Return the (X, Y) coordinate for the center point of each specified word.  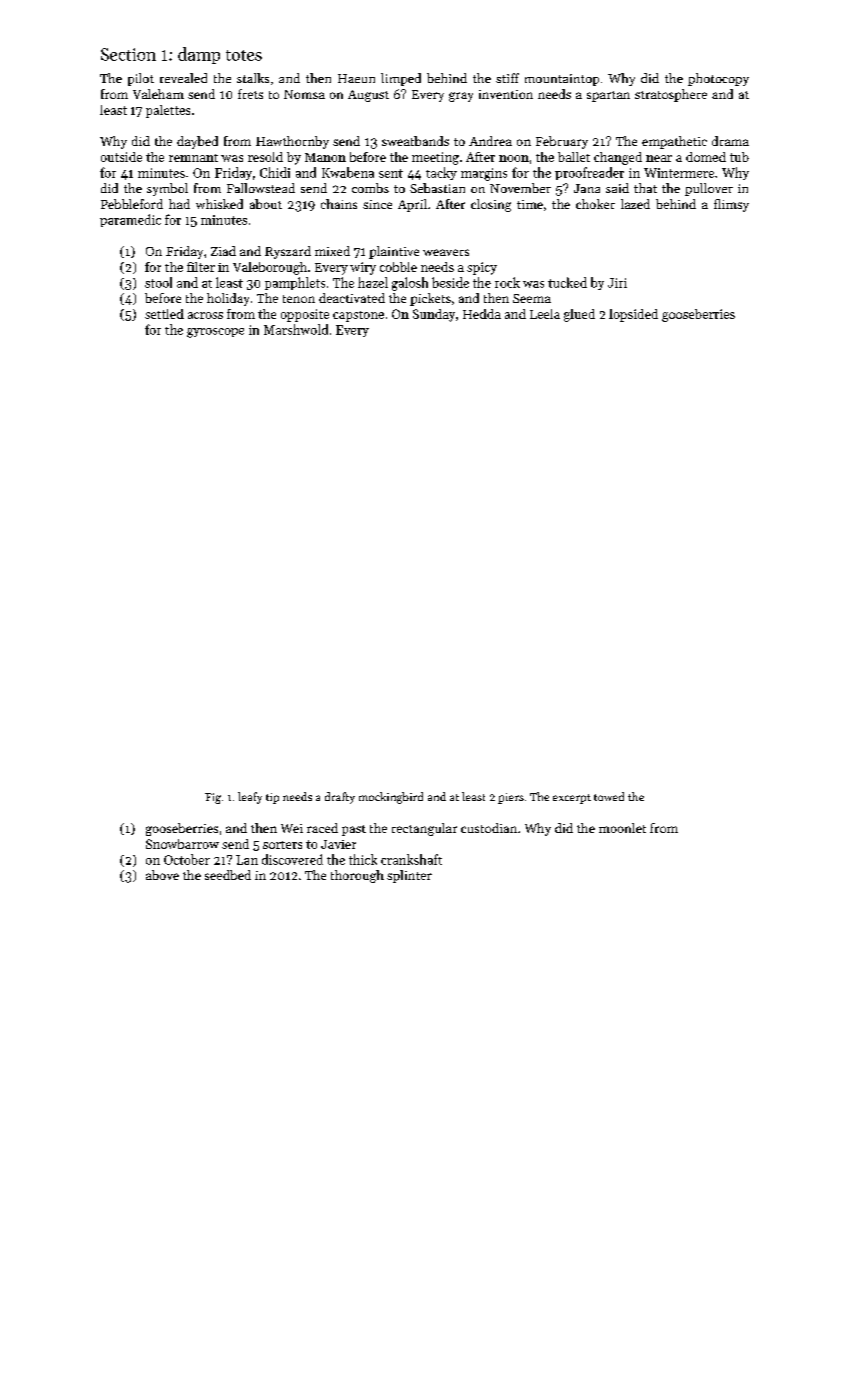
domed (706, 157)
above (162, 875)
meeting (435, 158)
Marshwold (296, 329)
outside (121, 157)
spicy (482, 268)
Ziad (223, 251)
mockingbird (391, 798)
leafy (250, 798)
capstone (358, 316)
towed (609, 796)
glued (579, 315)
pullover (709, 189)
